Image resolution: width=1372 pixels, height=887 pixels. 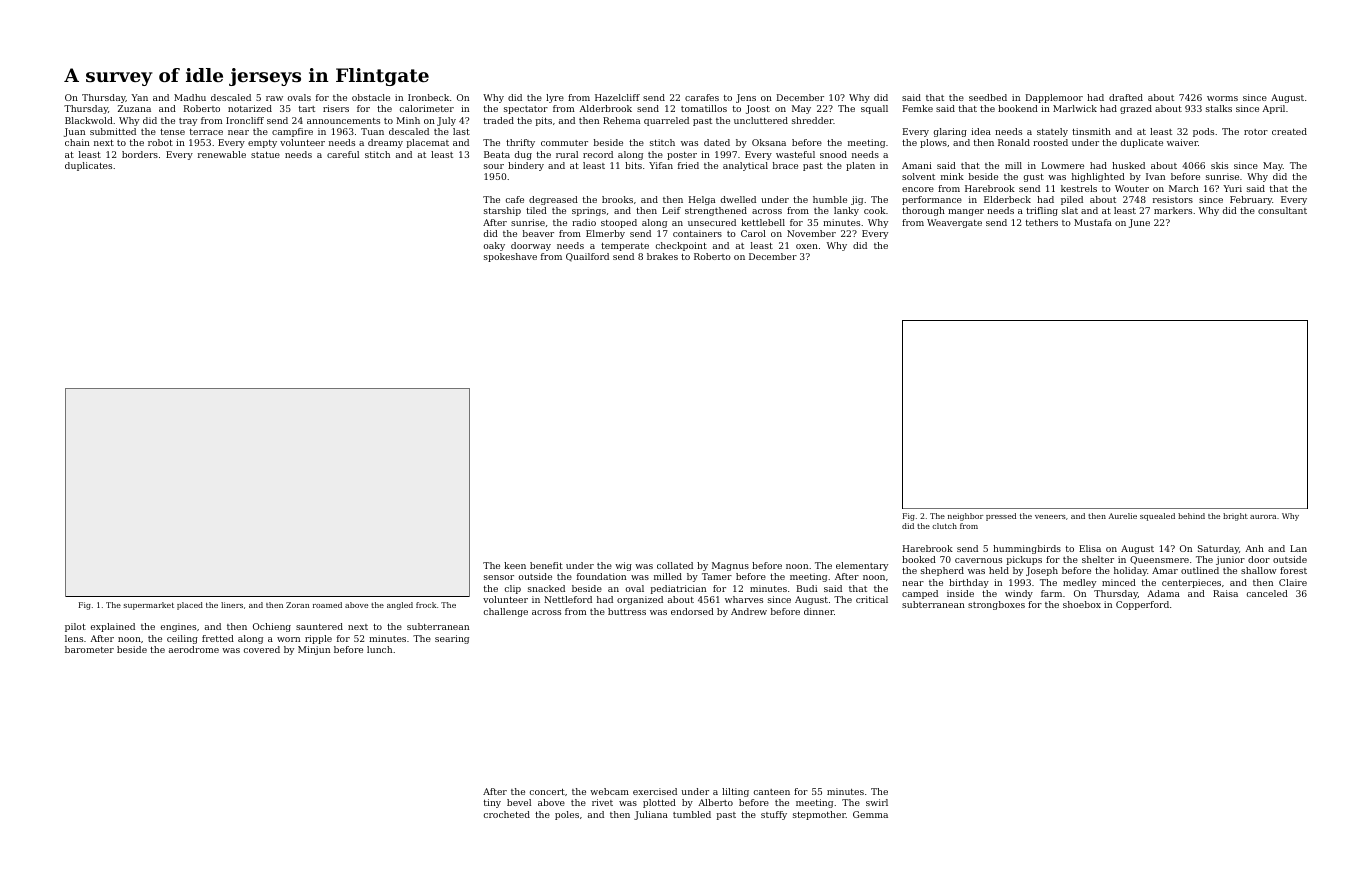 I want to click on placed, so click(x=190, y=606).
